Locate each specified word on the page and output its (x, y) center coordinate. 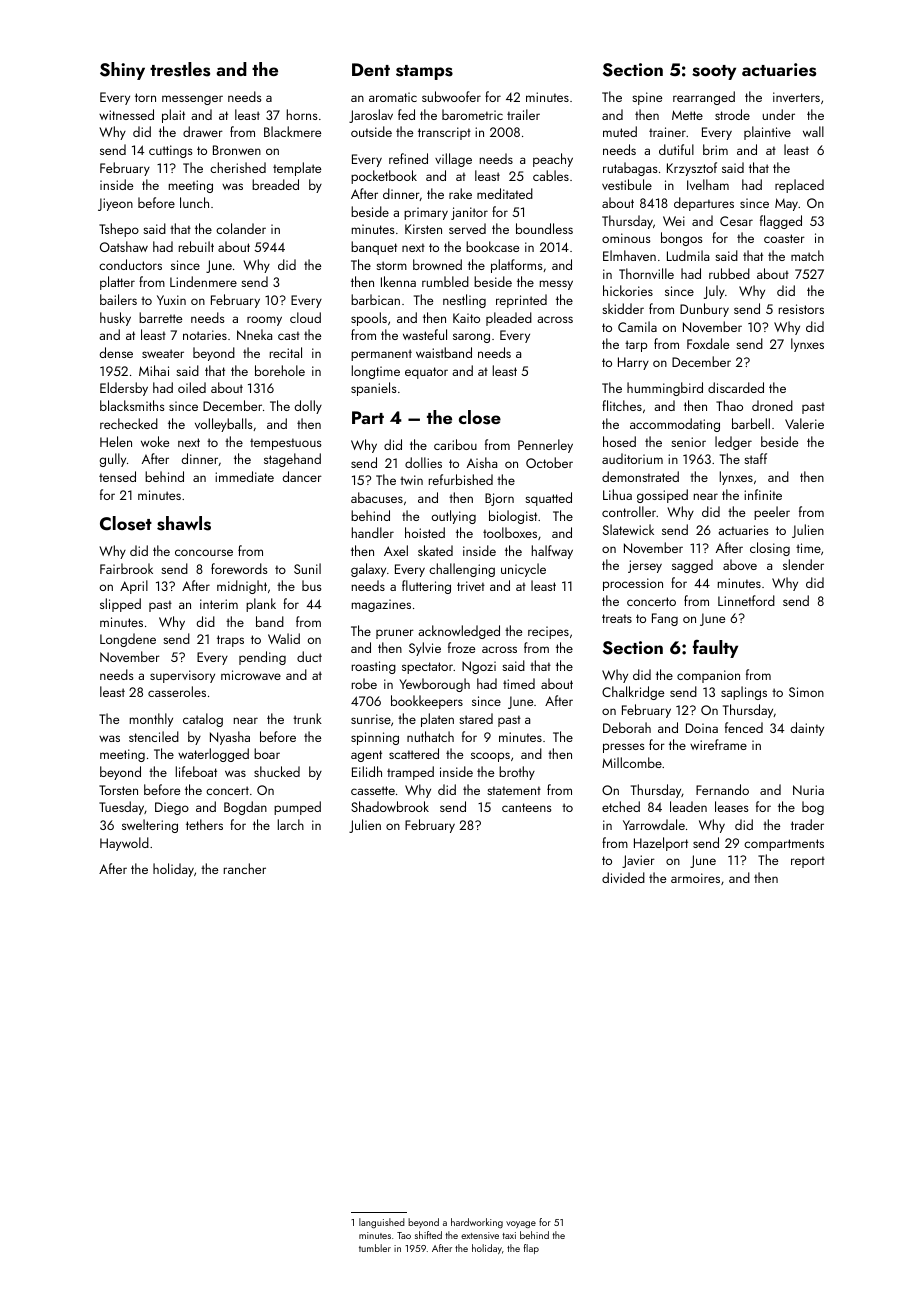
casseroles (177, 691)
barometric (472, 114)
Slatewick (628, 529)
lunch (194, 202)
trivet (471, 586)
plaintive (767, 133)
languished (382, 1223)
